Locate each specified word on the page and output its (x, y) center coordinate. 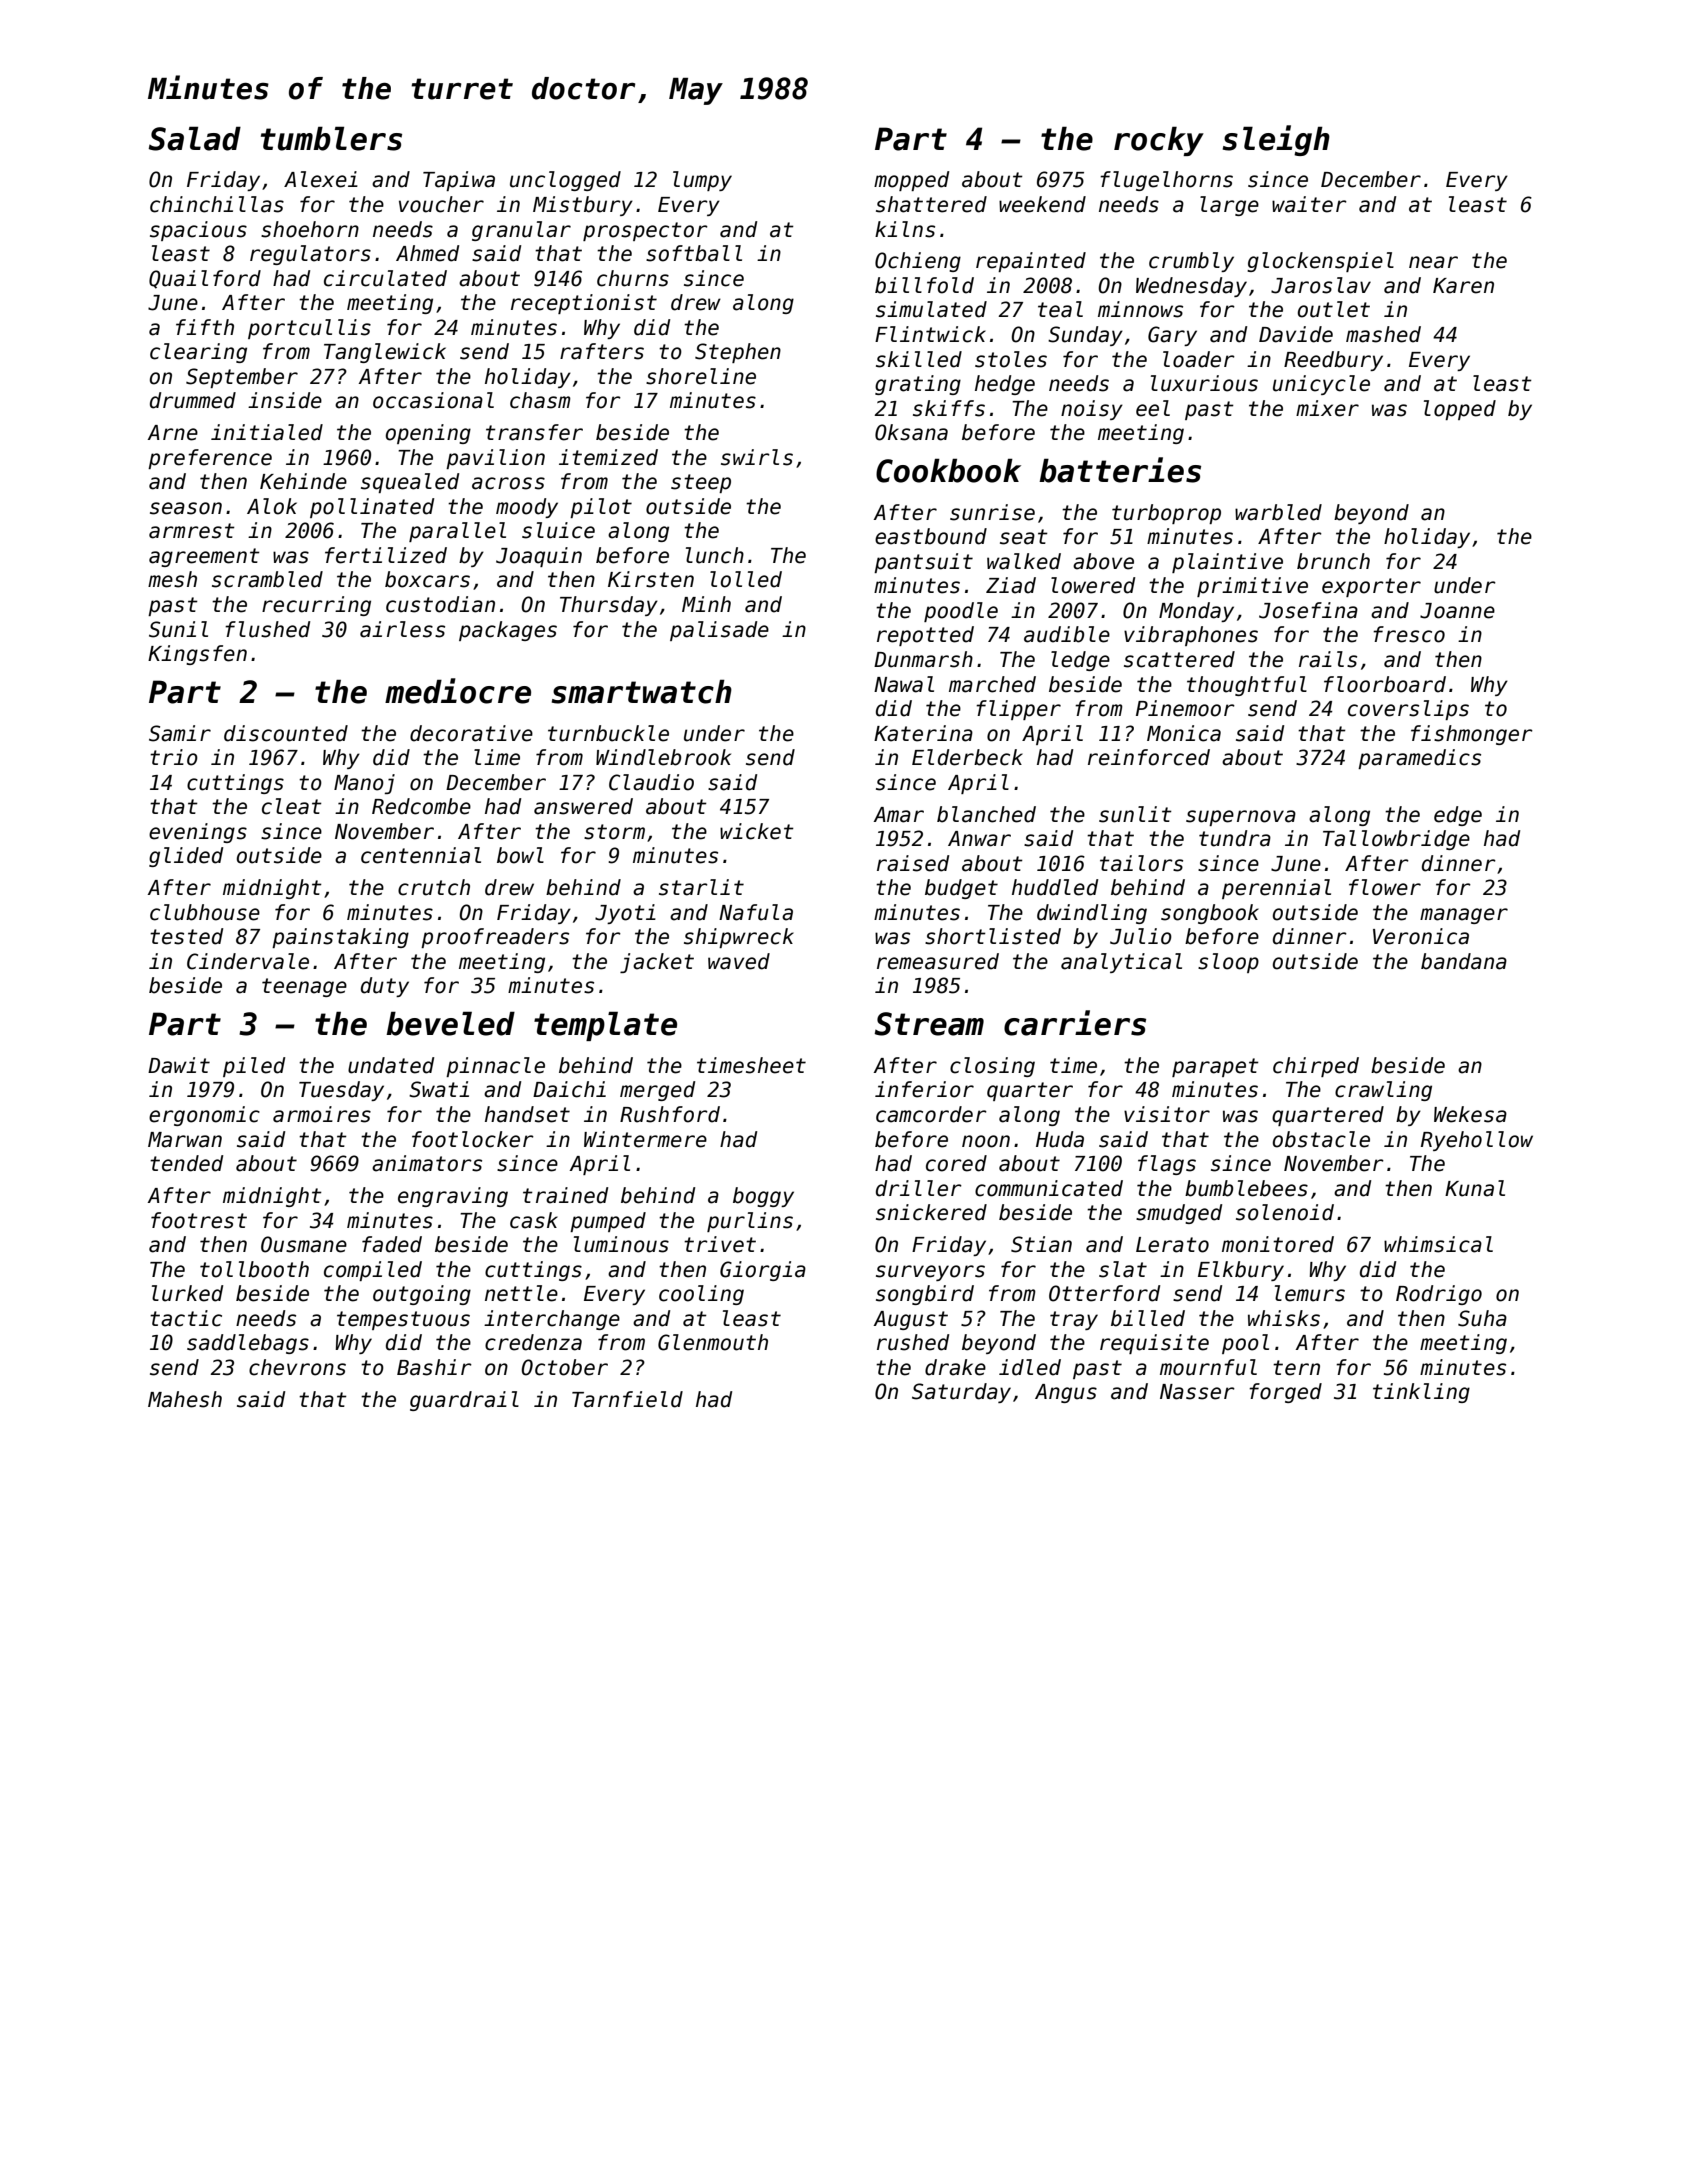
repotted (925, 636)
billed (1148, 1318)
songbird (925, 1295)
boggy (763, 1197)
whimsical (1438, 1244)
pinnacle (495, 1067)
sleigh (1276, 140)
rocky (1159, 141)
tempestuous (403, 1320)
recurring (316, 606)
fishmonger (1472, 735)
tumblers (331, 138)
